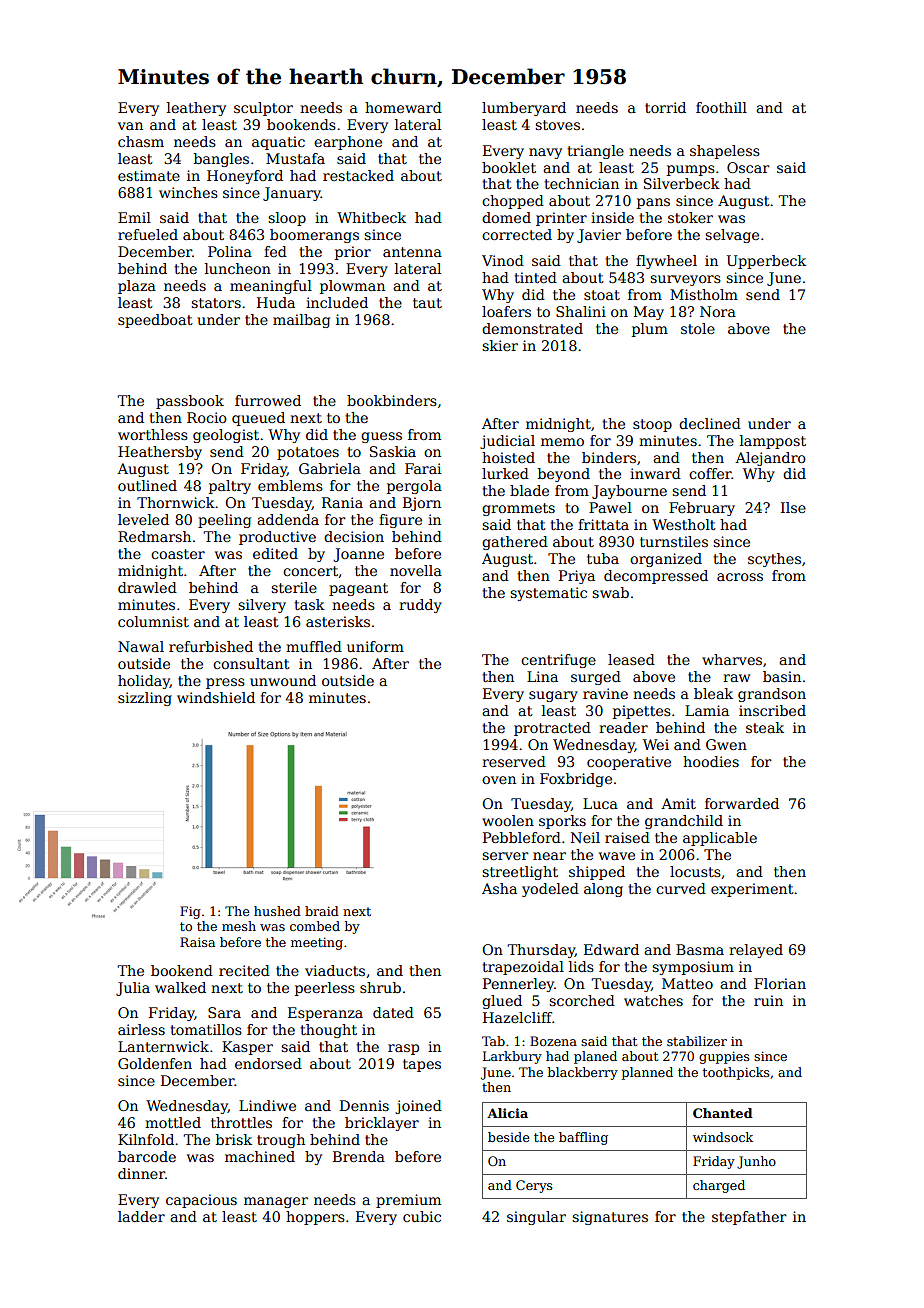 This screenshot has width=924, height=1308. Describe the element at coordinates (144, 682) in the screenshot. I see `holiday` at that location.
